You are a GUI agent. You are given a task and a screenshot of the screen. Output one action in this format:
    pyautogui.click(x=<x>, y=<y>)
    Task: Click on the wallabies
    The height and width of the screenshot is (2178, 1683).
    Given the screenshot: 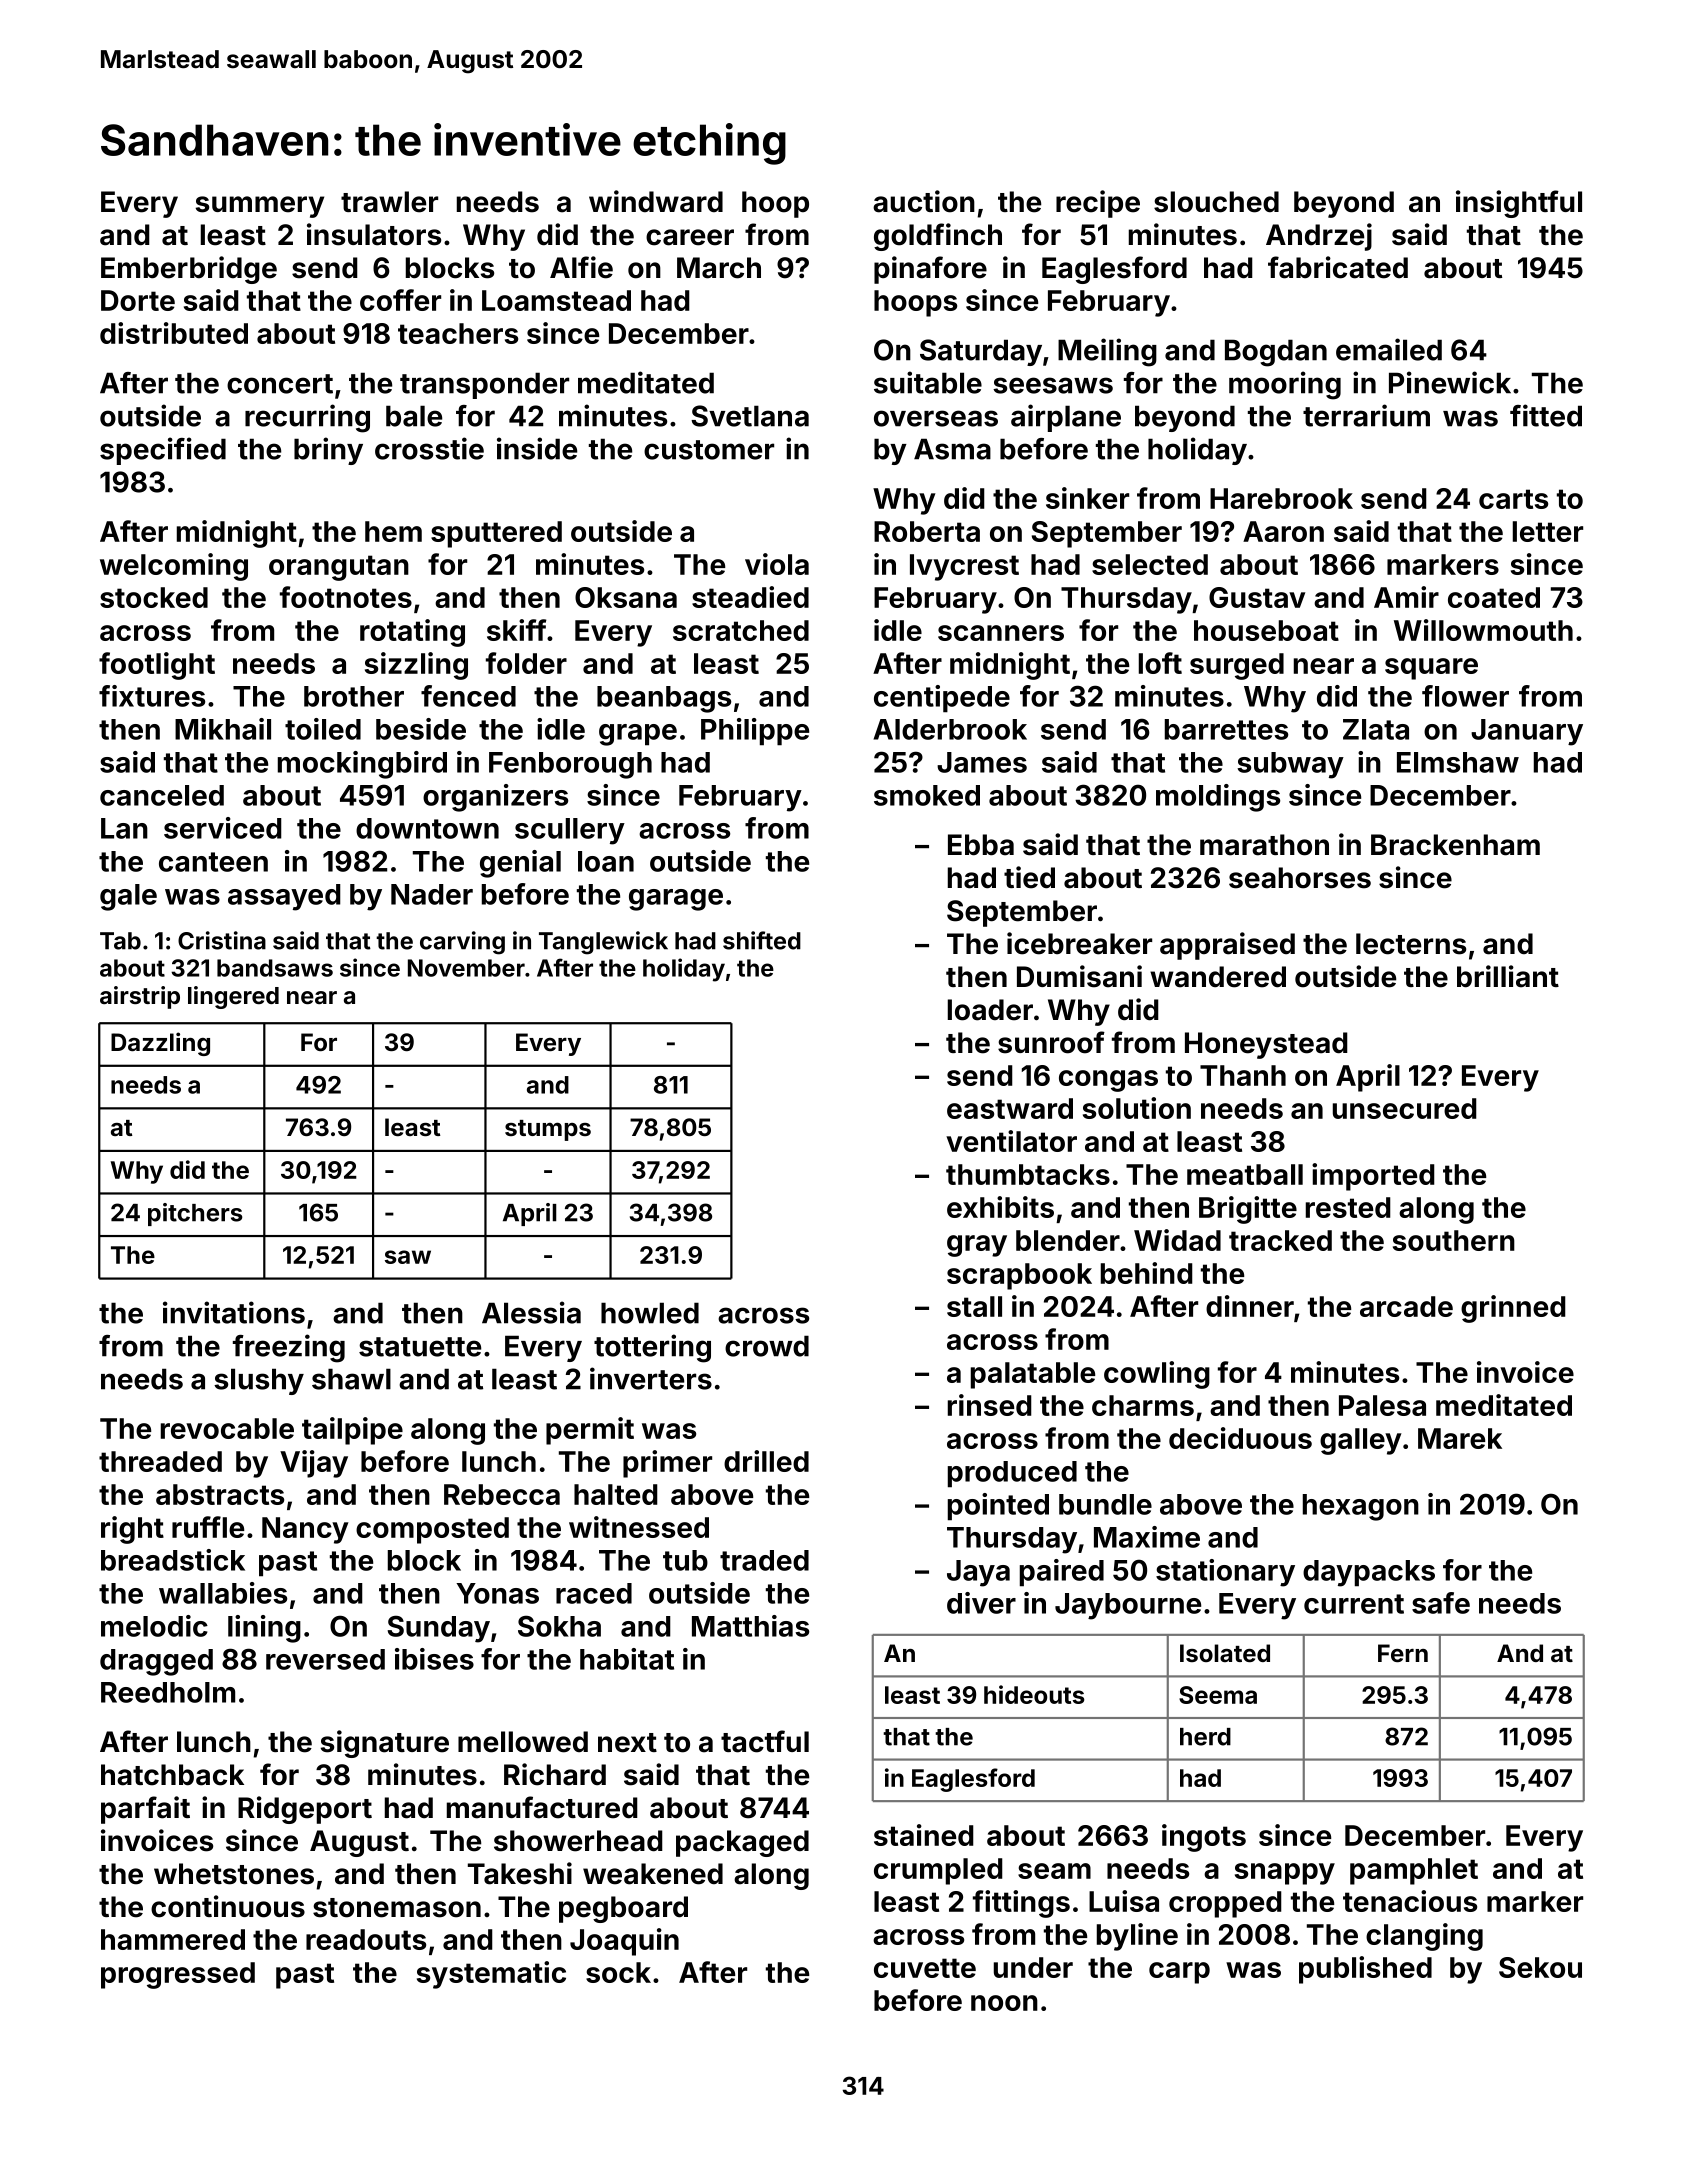 What is the action you would take?
    pyautogui.click(x=223, y=1593)
